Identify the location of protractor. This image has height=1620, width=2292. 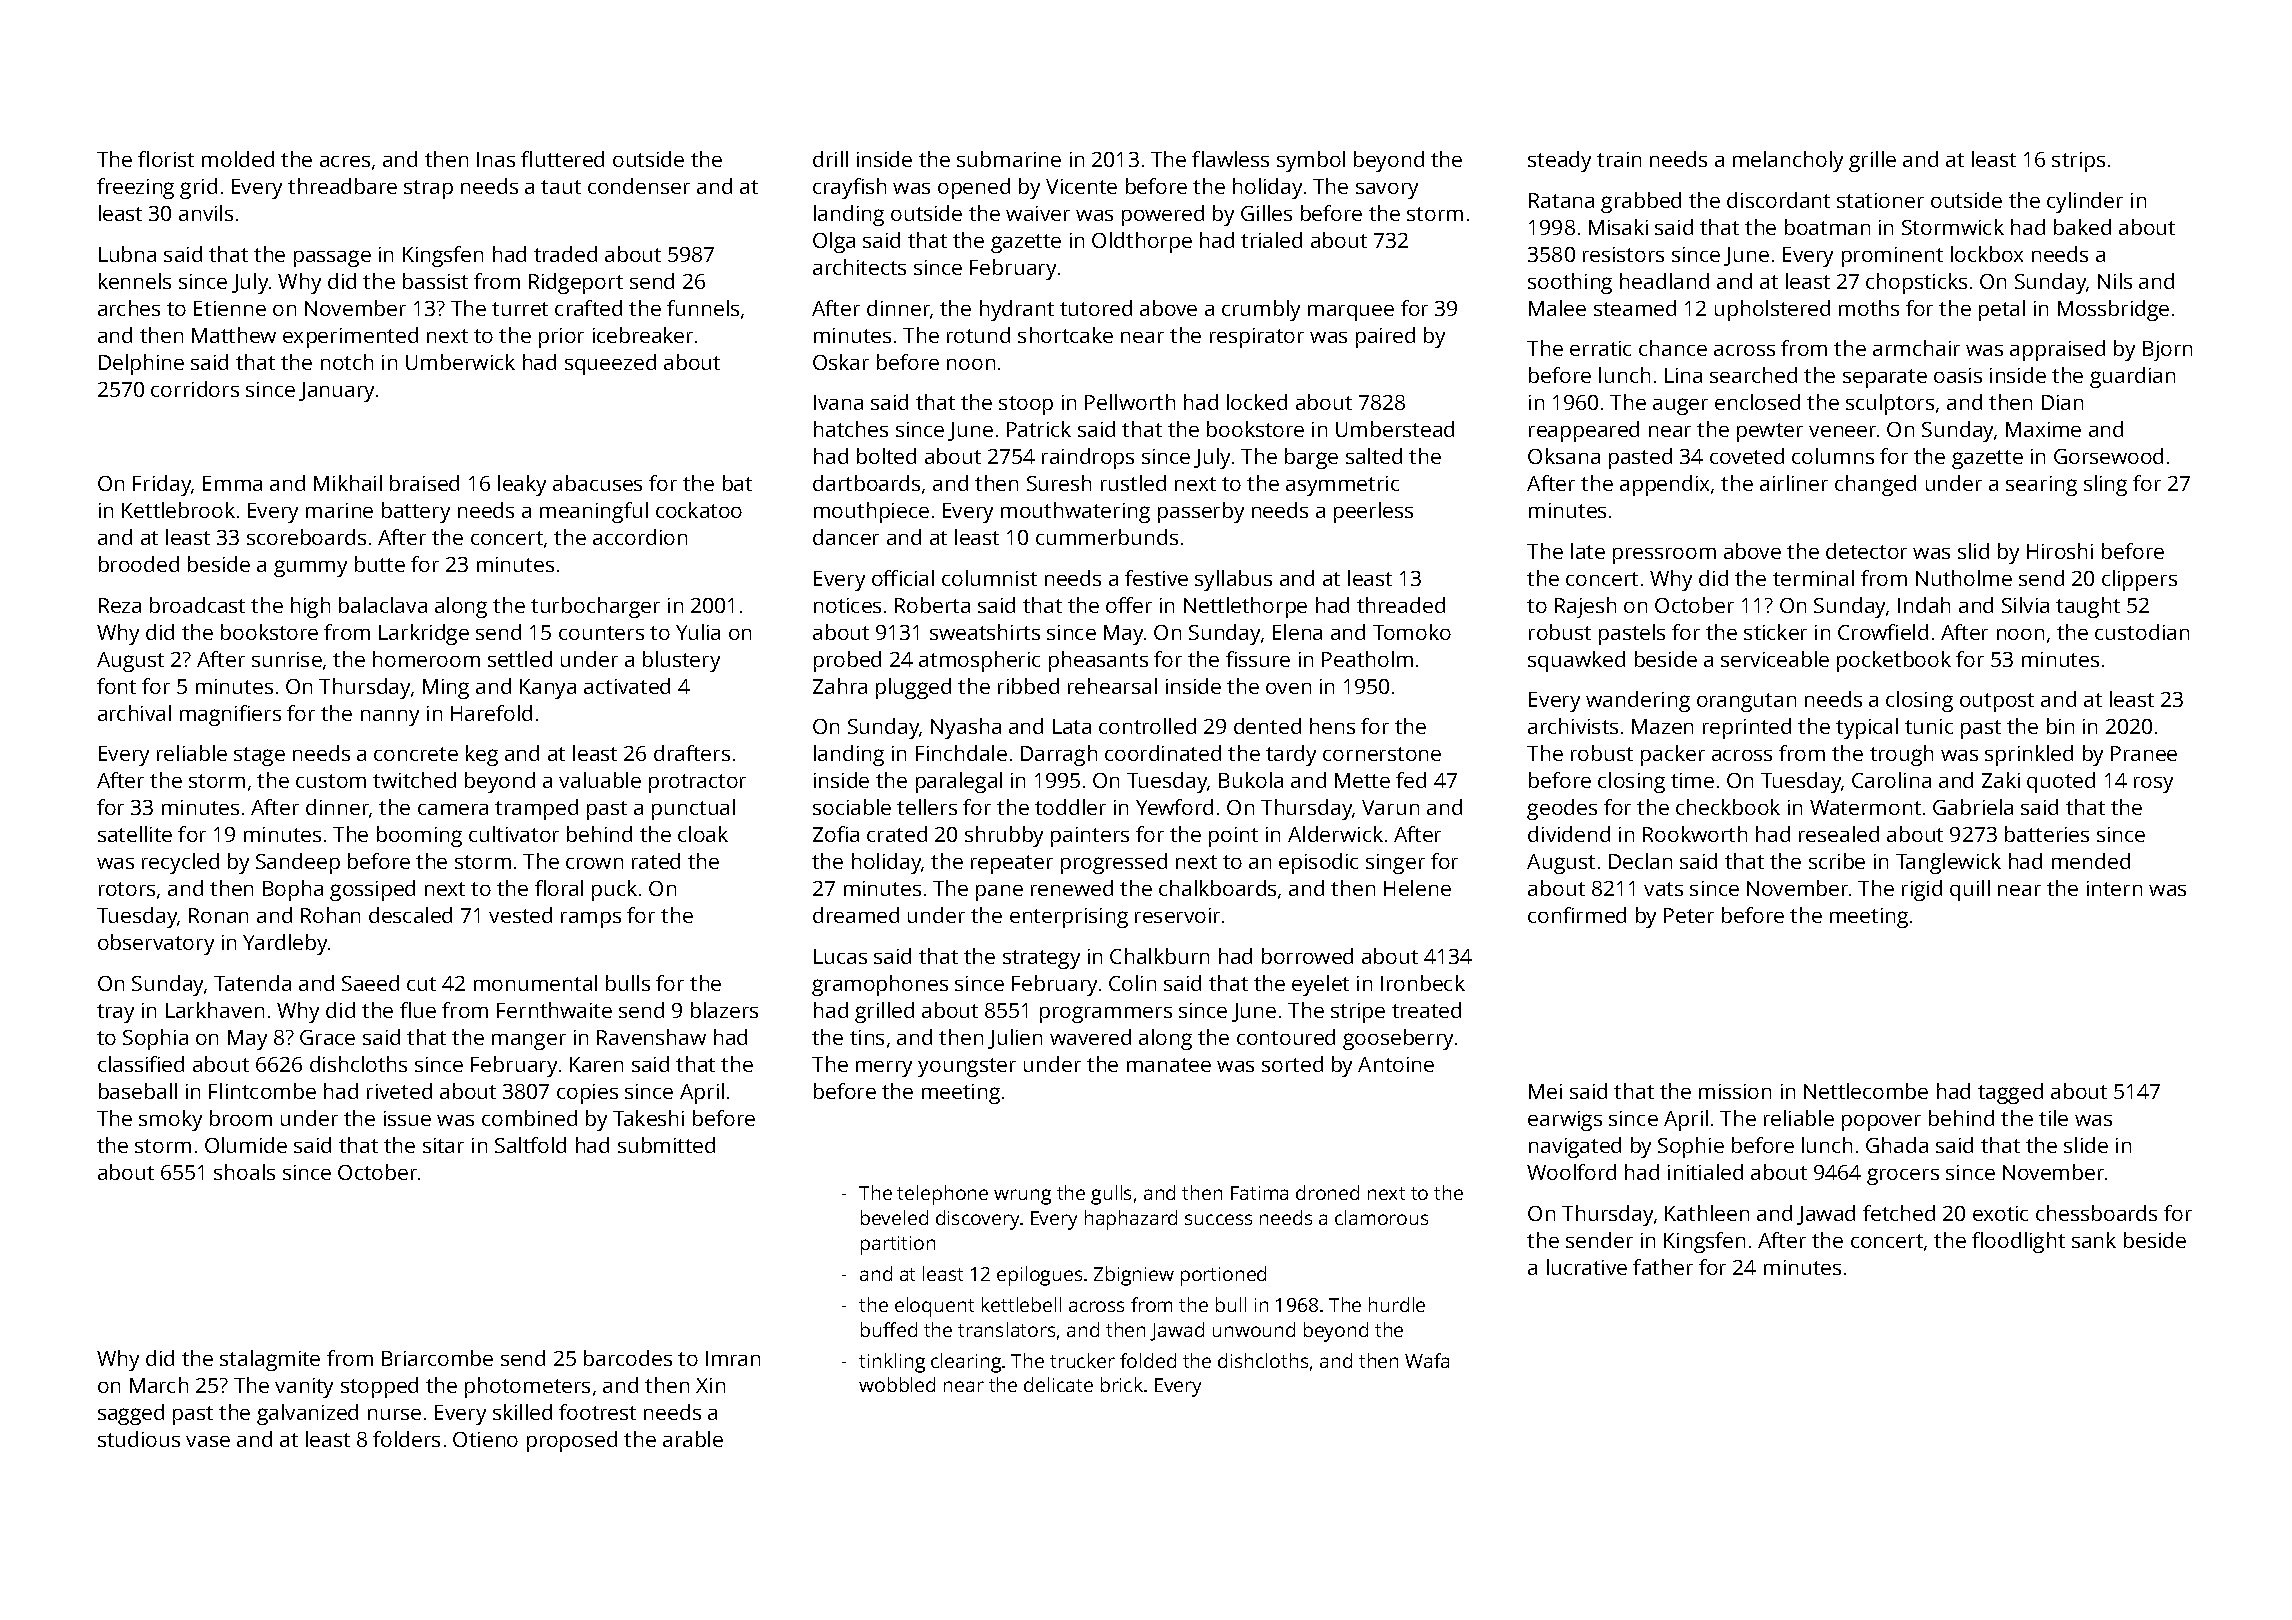
(697, 783).
